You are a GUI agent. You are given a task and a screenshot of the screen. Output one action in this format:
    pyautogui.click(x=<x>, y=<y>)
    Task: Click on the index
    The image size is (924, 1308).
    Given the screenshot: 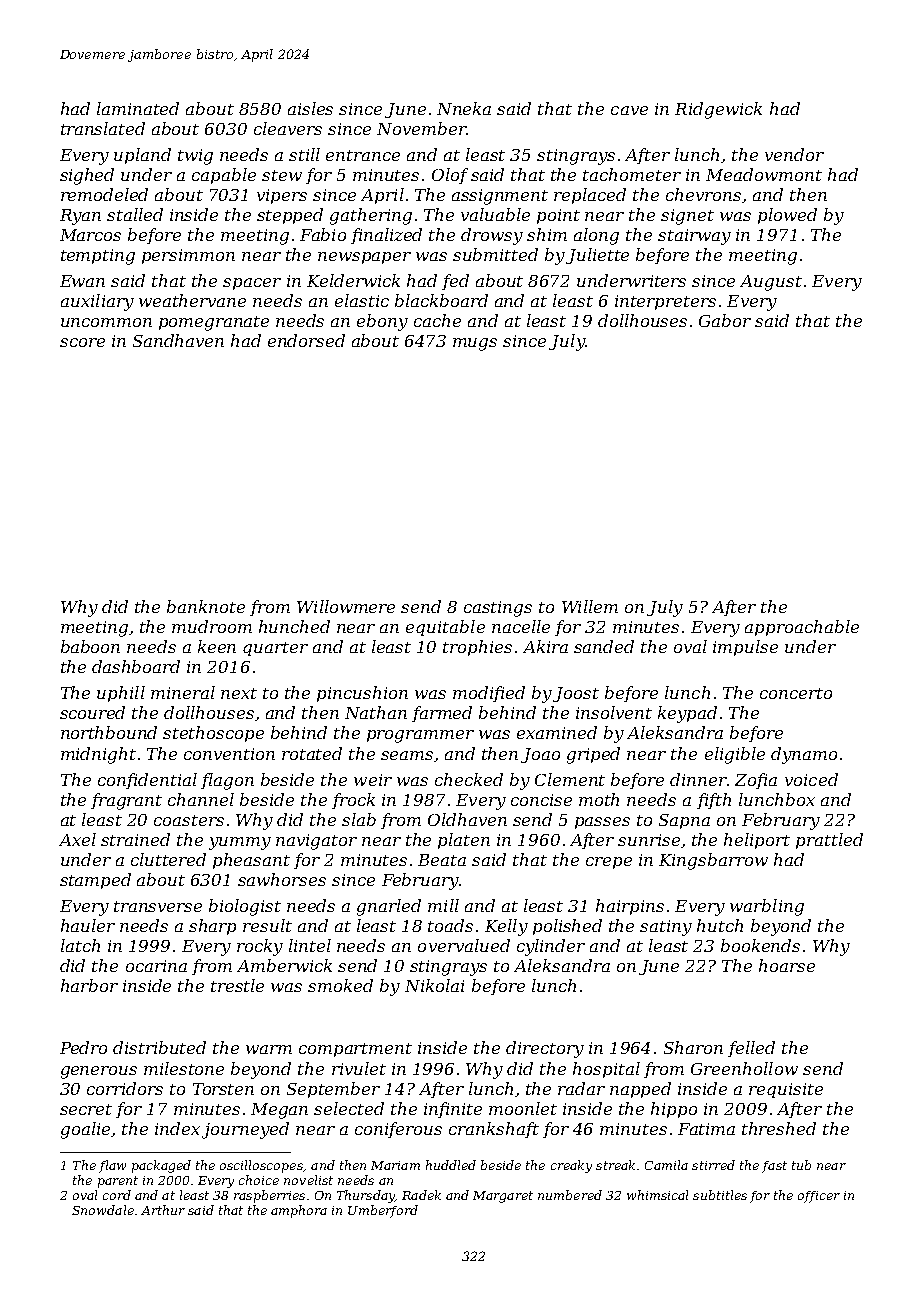 What is the action you would take?
    pyautogui.click(x=177, y=1128)
